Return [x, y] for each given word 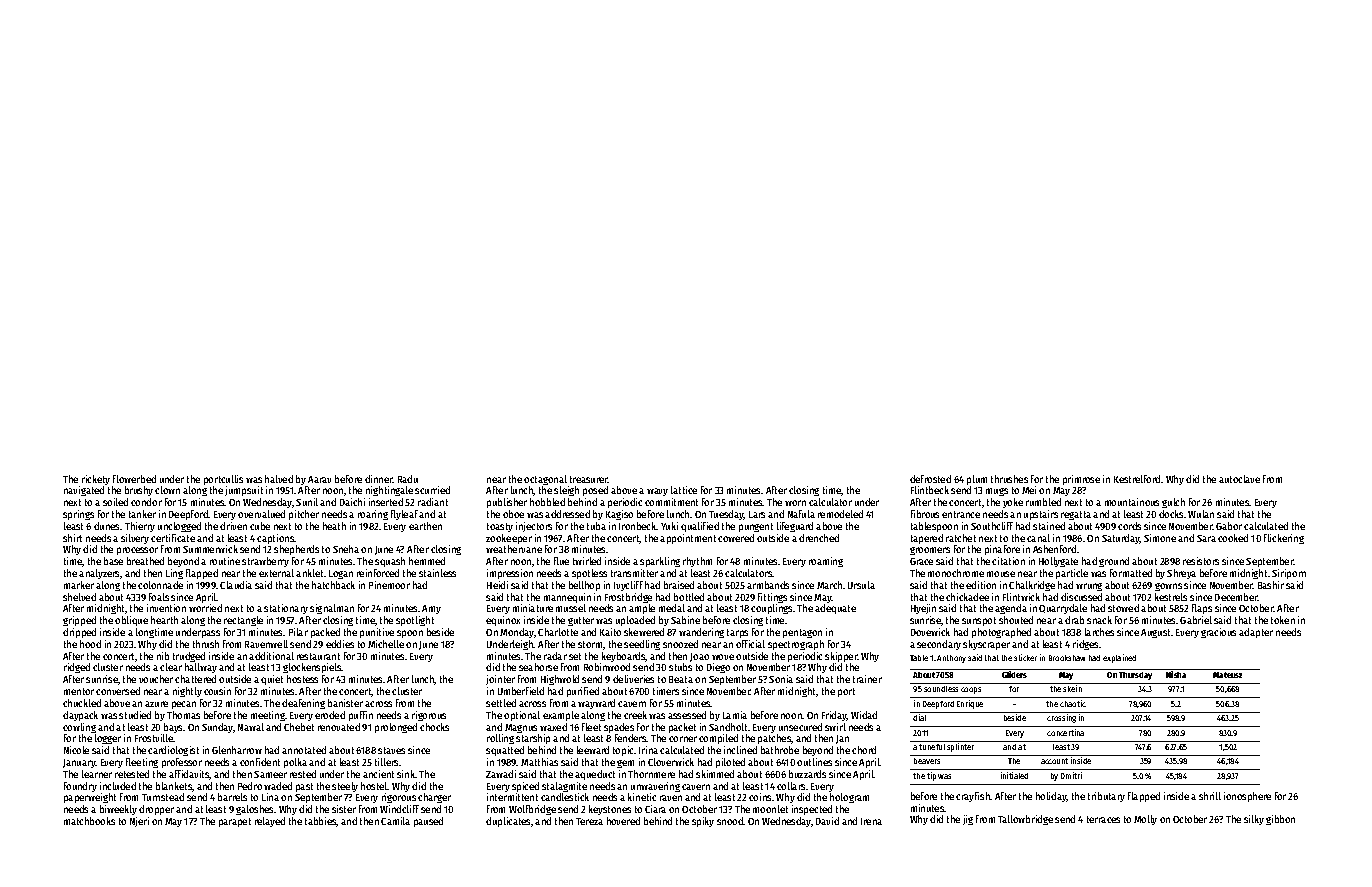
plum [977, 480]
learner [97, 774]
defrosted [930, 479]
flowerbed [134, 479]
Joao [699, 657]
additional [271, 656]
